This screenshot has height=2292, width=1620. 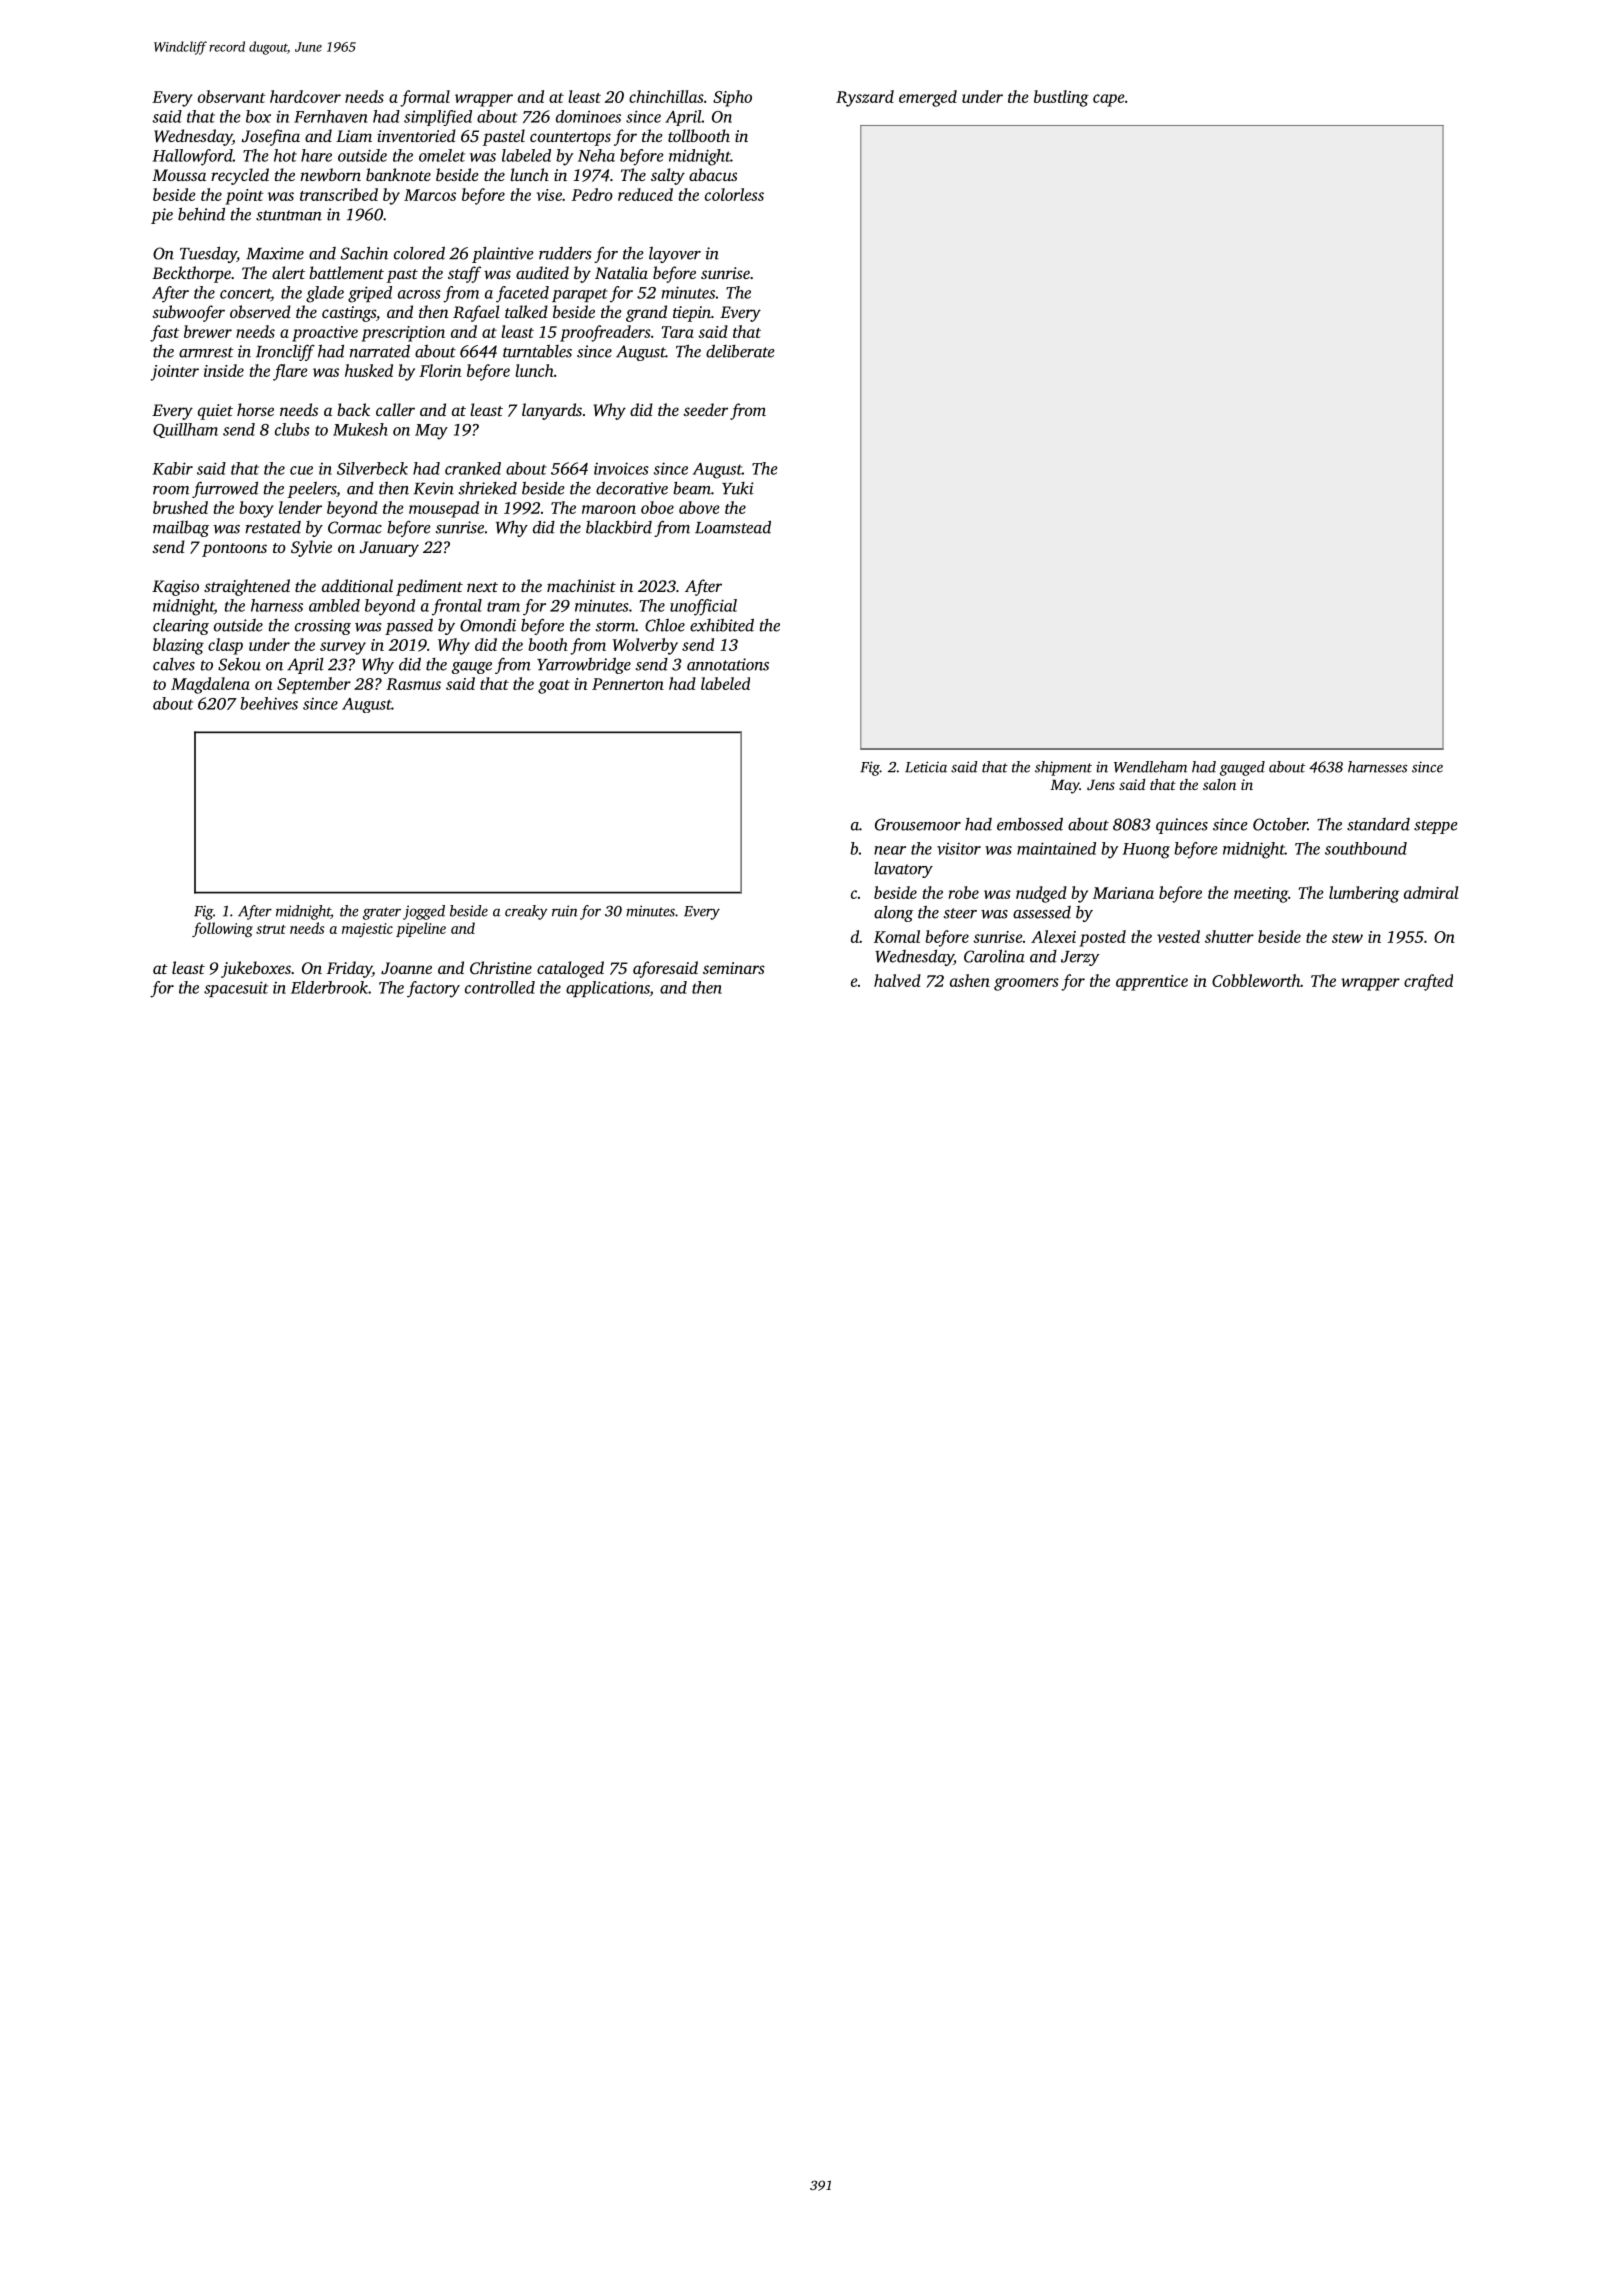 What do you see at coordinates (329, 987) in the screenshot?
I see `Elderbrook` at bounding box center [329, 987].
